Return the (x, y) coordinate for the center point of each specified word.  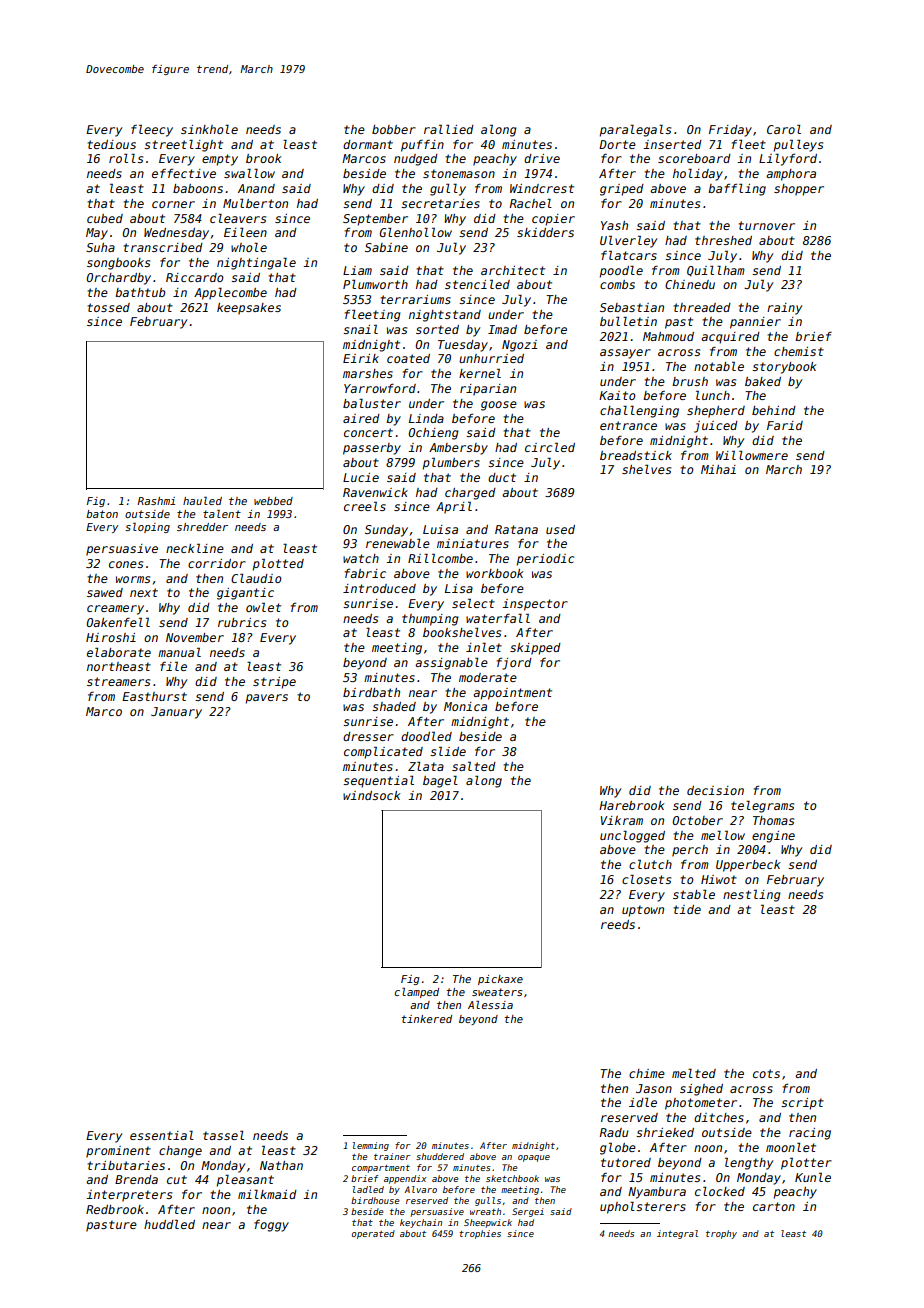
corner (173, 204)
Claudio (256, 578)
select (473, 603)
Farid (785, 425)
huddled (169, 1224)
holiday (698, 174)
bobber (394, 129)
